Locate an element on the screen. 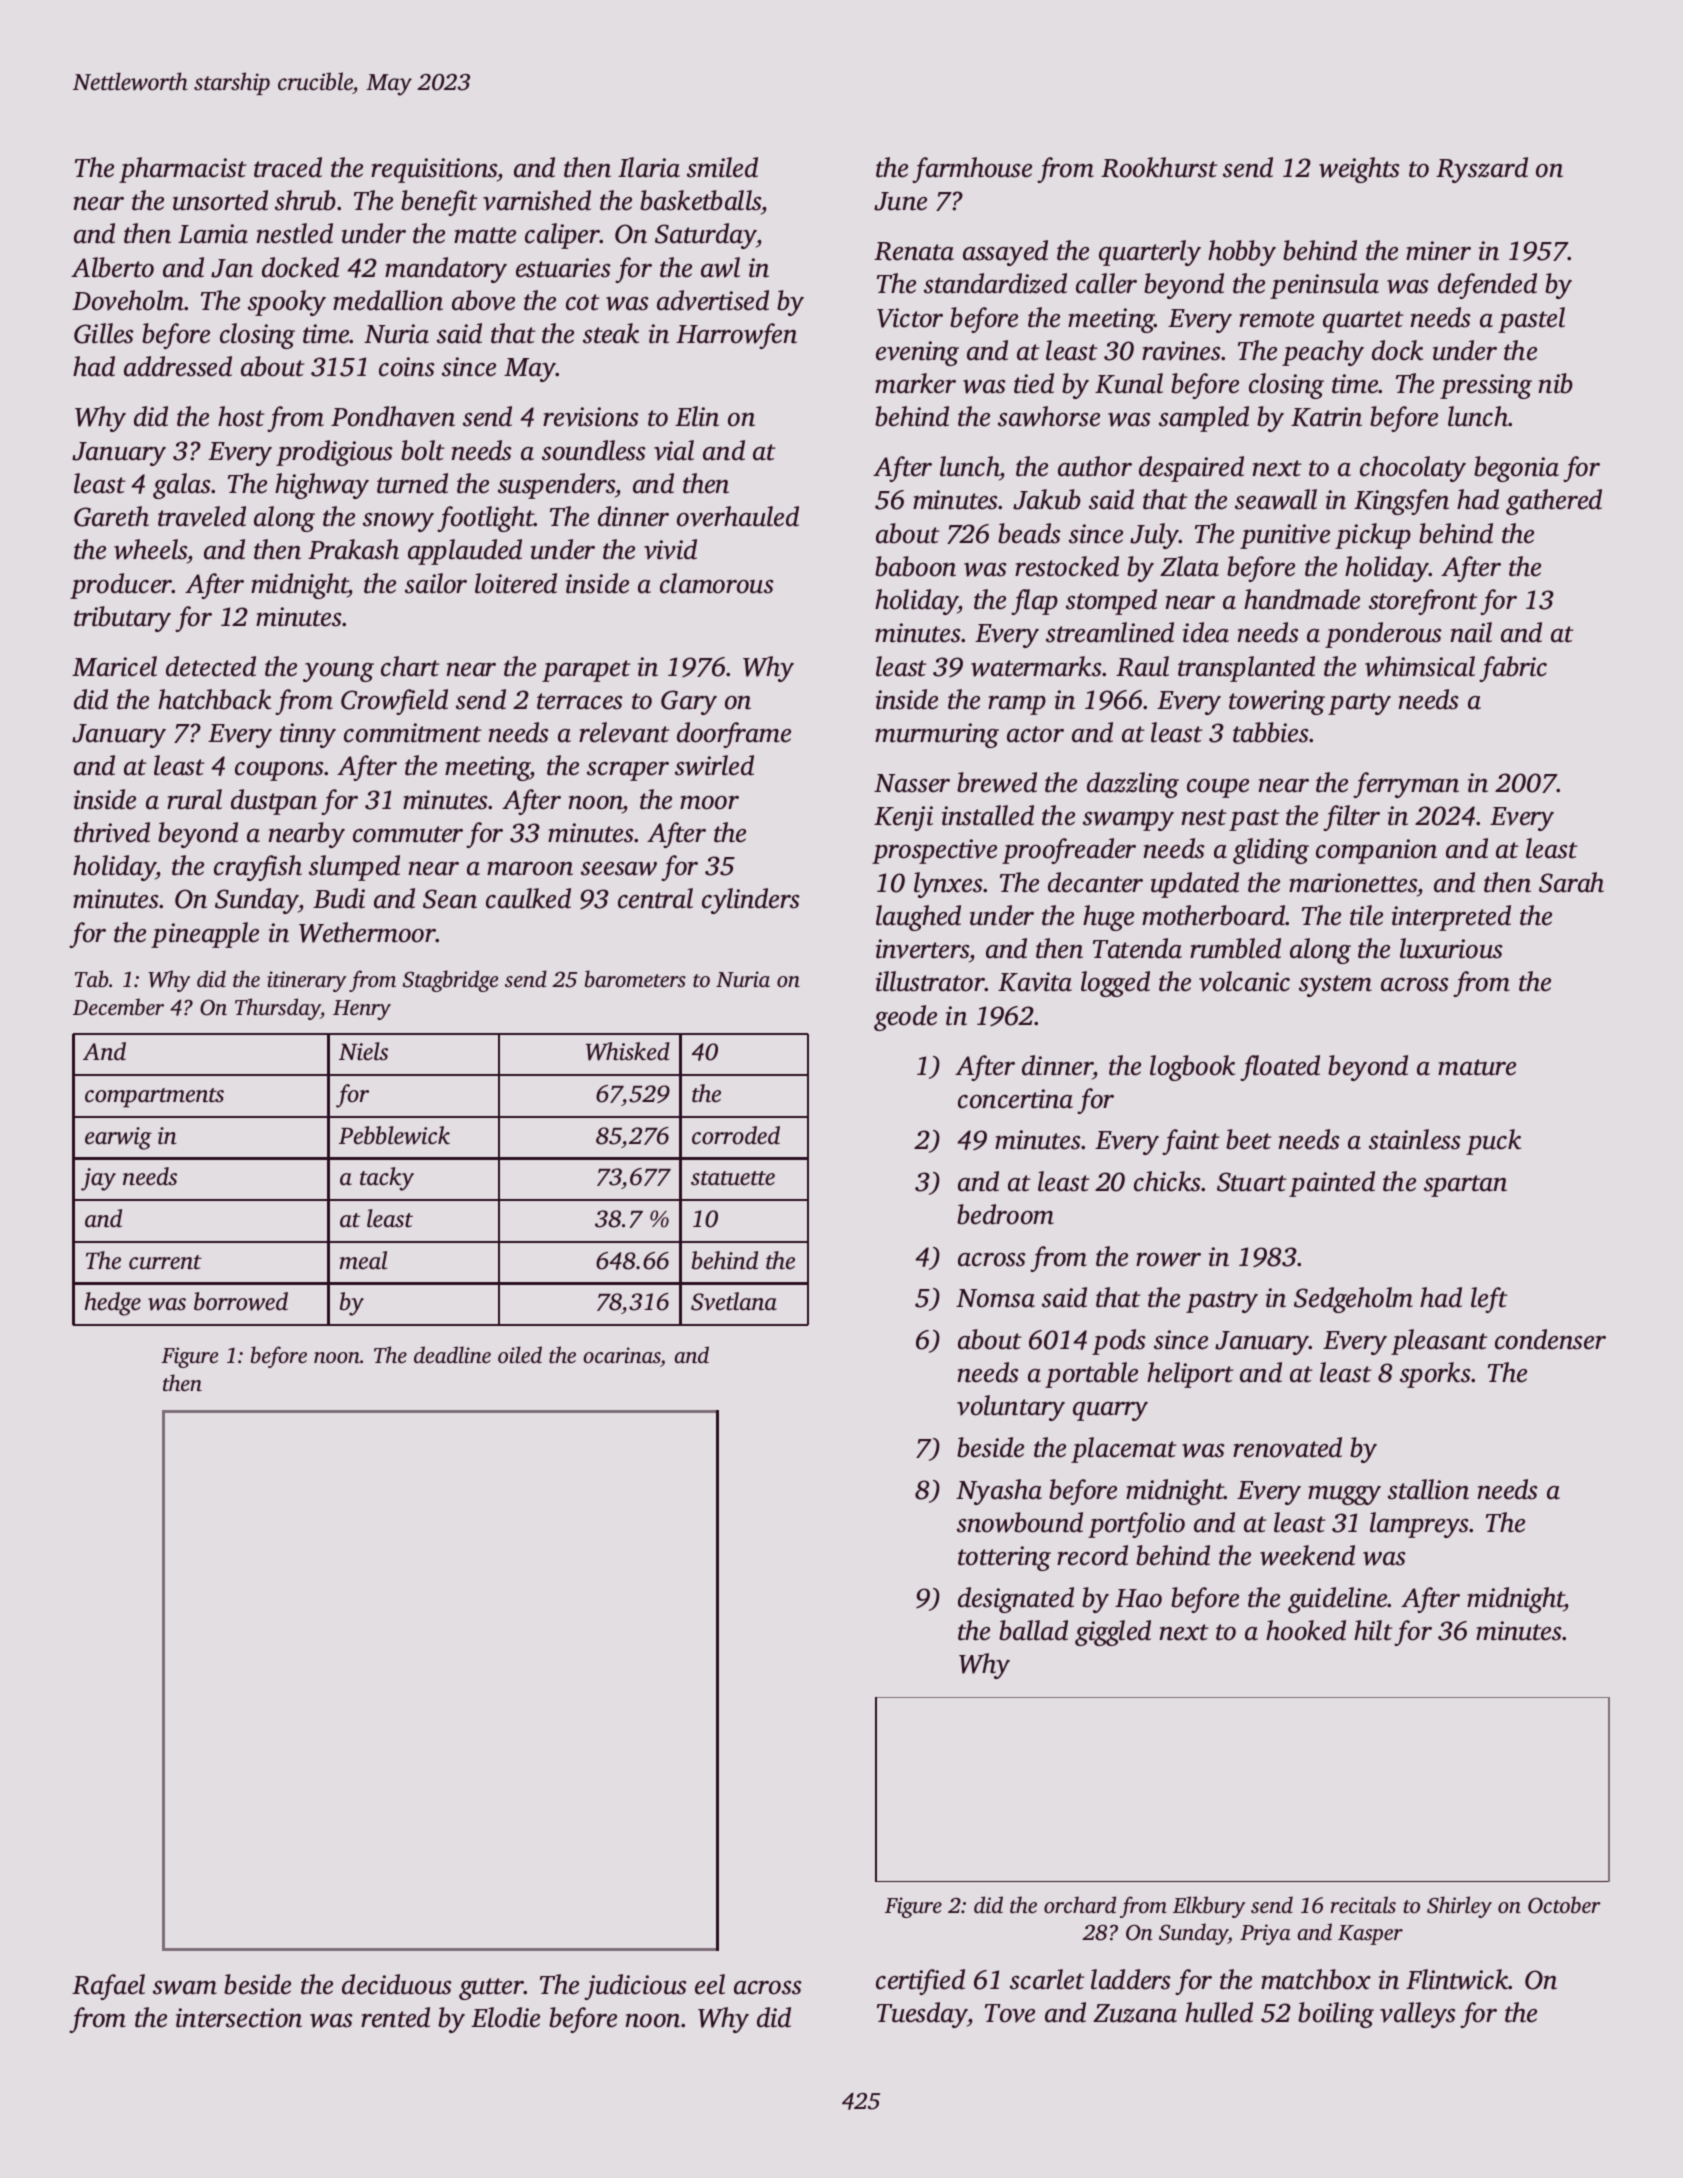  deciduous is located at coordinates (397, 1984).
